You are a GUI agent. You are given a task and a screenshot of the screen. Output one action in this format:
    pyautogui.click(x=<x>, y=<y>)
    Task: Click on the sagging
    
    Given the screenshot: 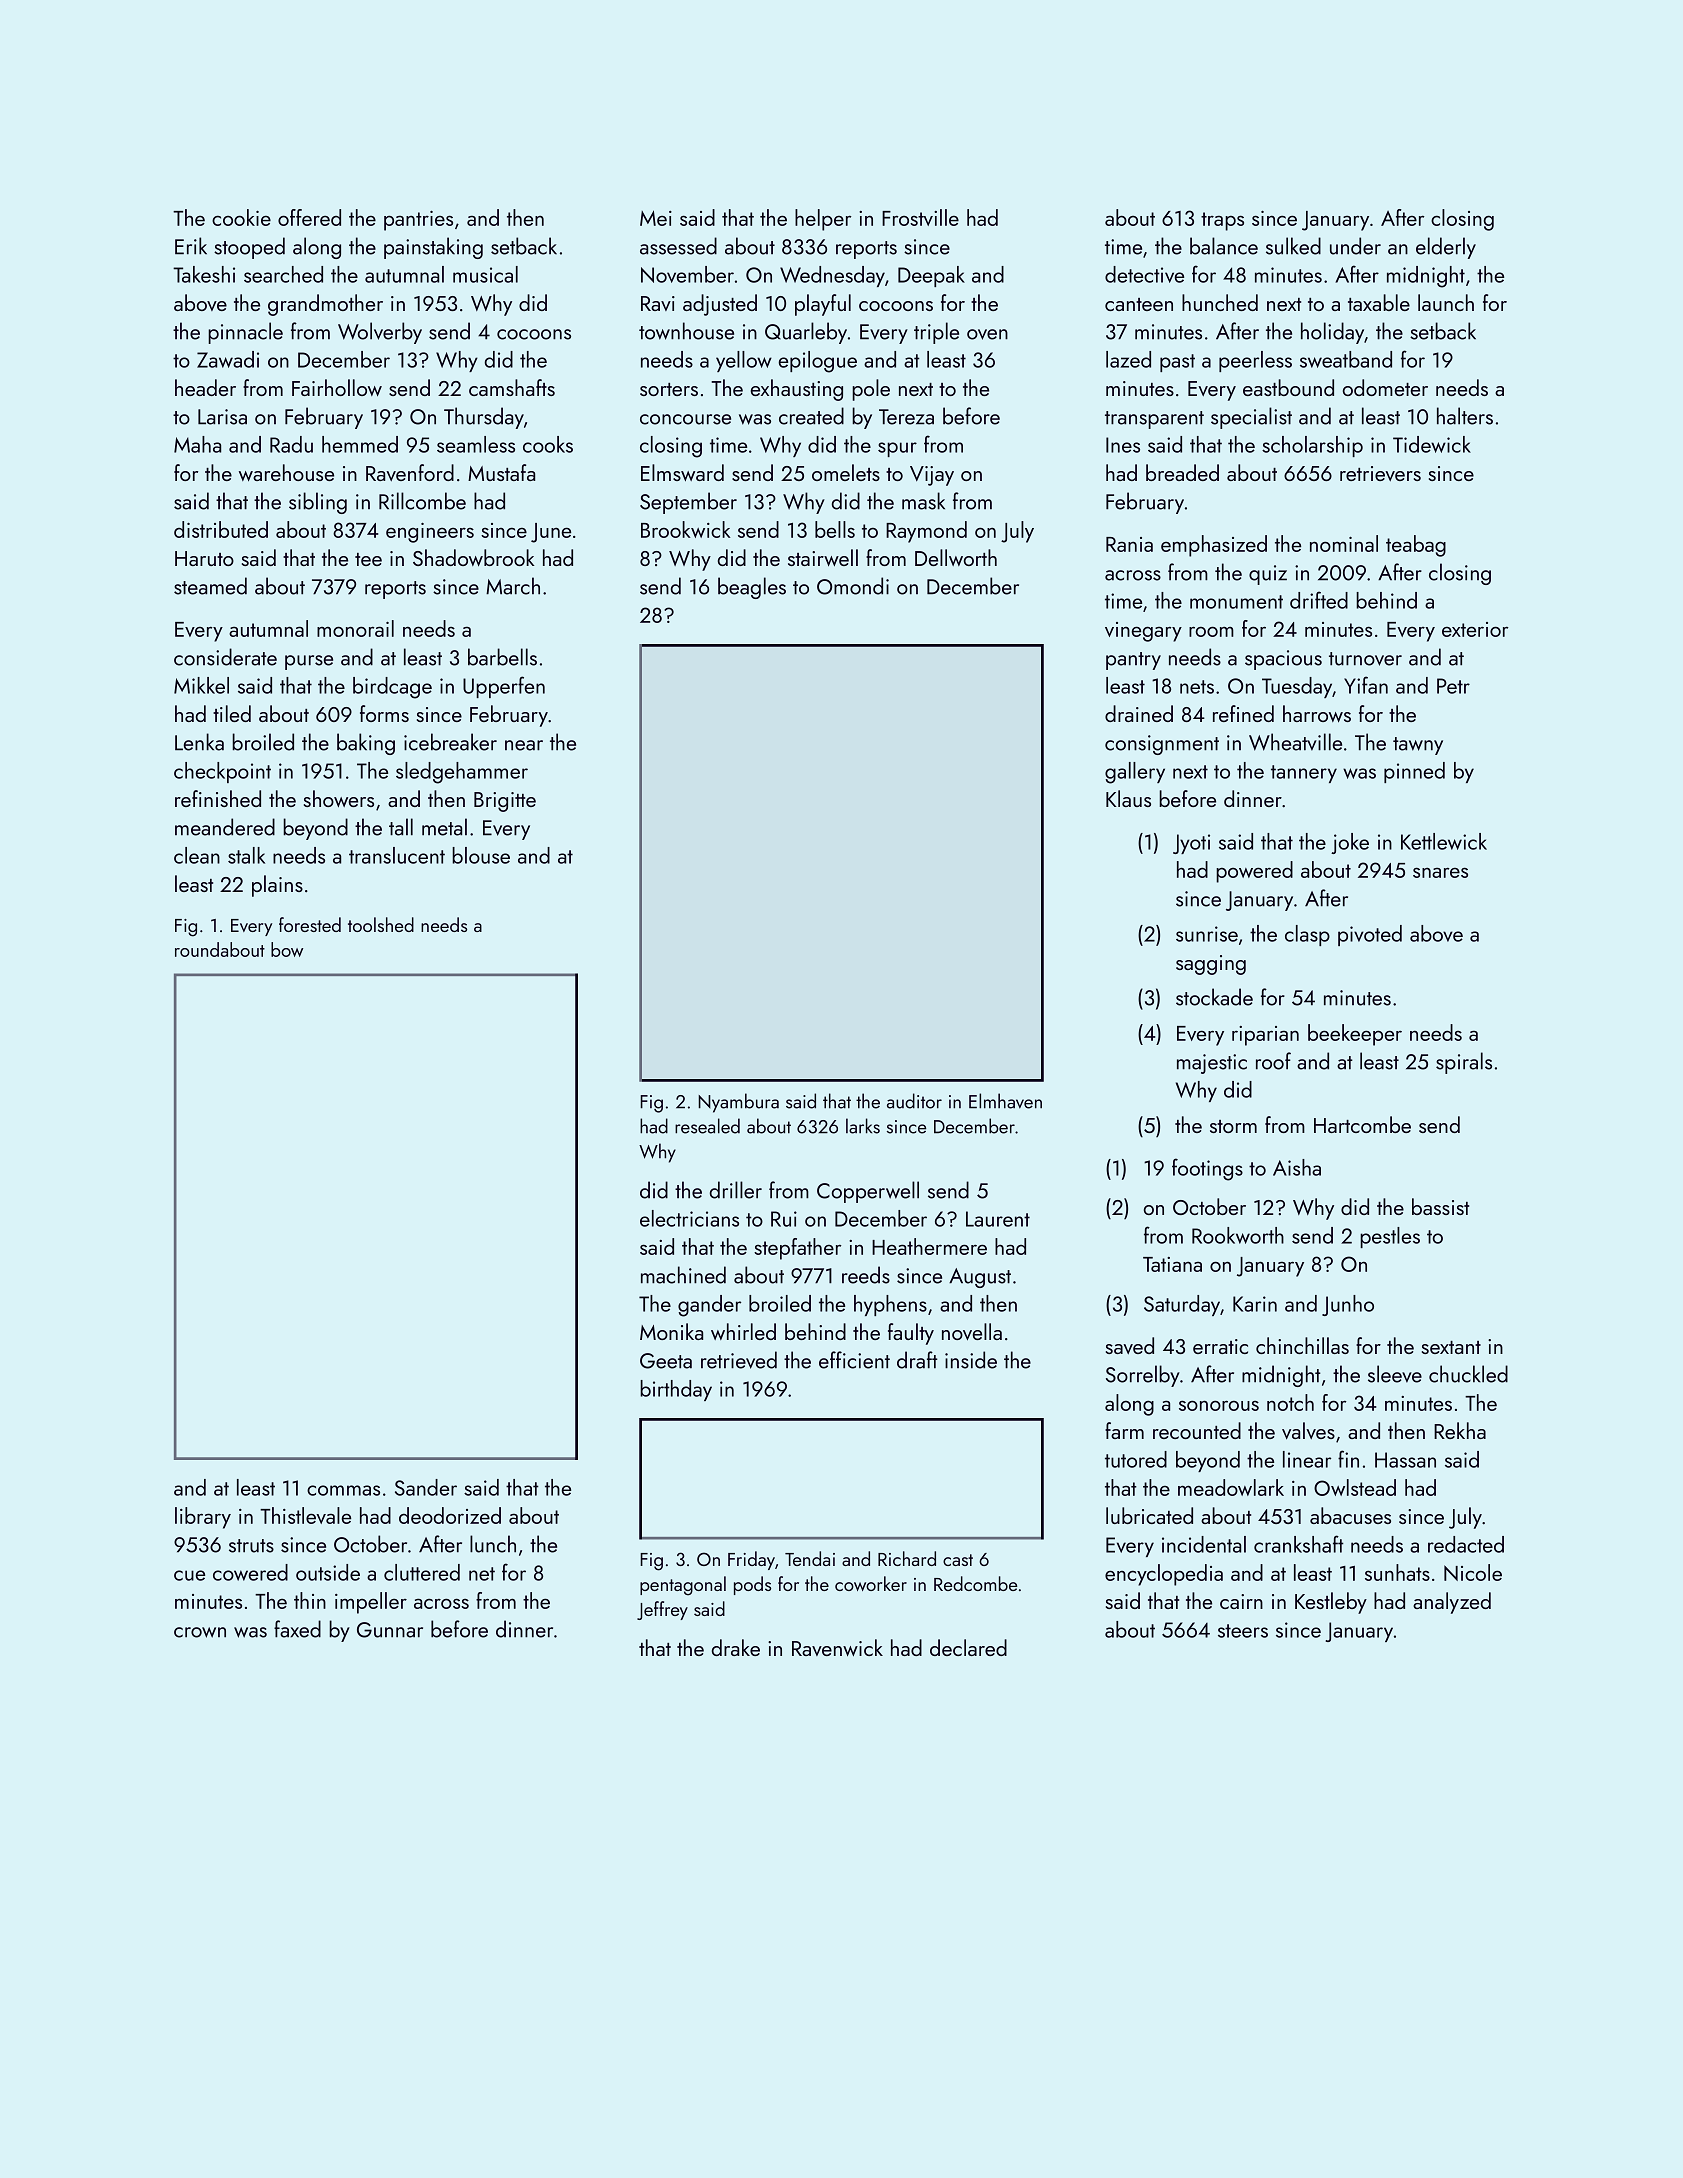 What is the action you would take?
    pyautogui.click(x=1211, y=965)
